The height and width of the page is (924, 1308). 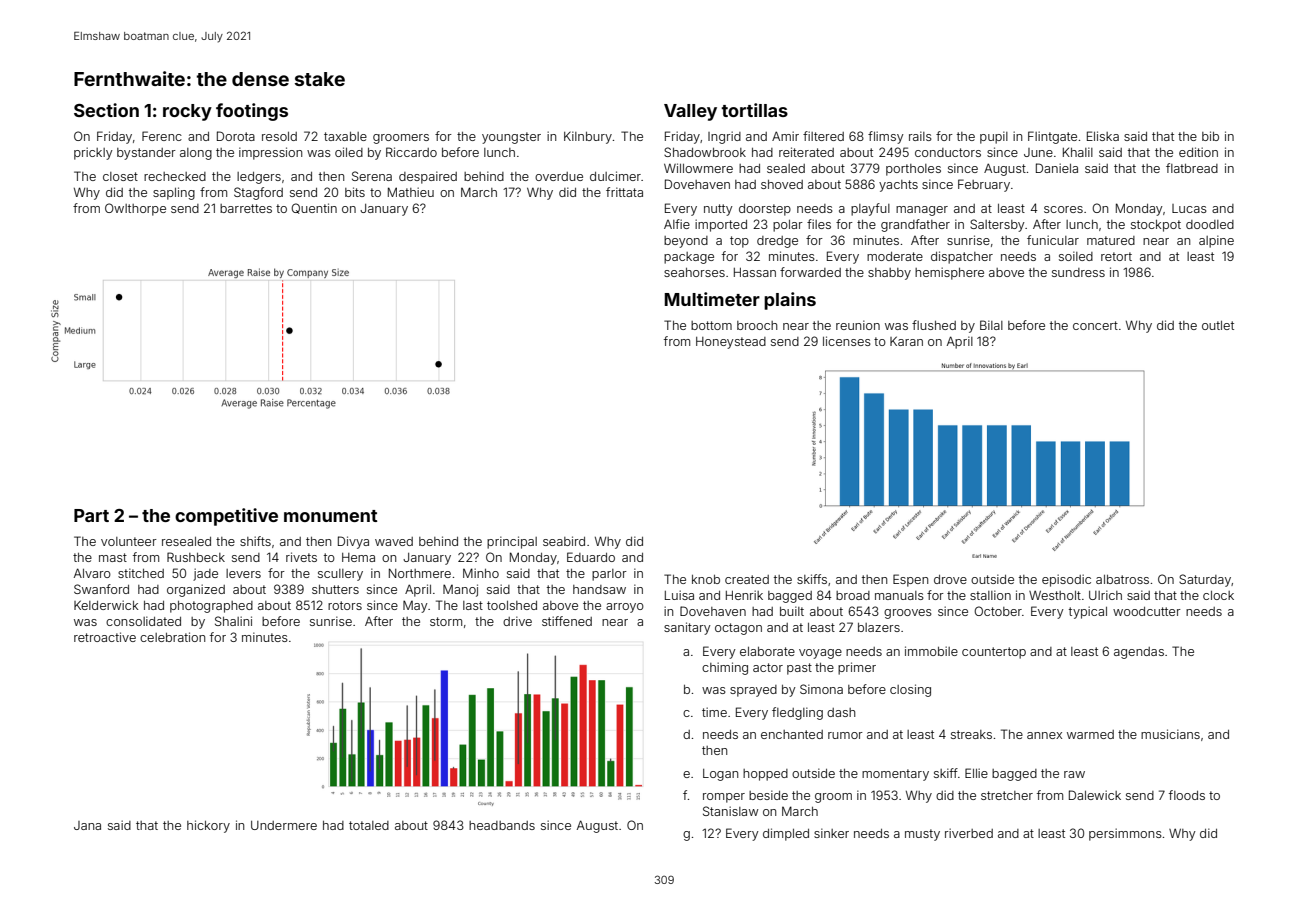 I want to click on concert, so click(x=1095, y=325).
